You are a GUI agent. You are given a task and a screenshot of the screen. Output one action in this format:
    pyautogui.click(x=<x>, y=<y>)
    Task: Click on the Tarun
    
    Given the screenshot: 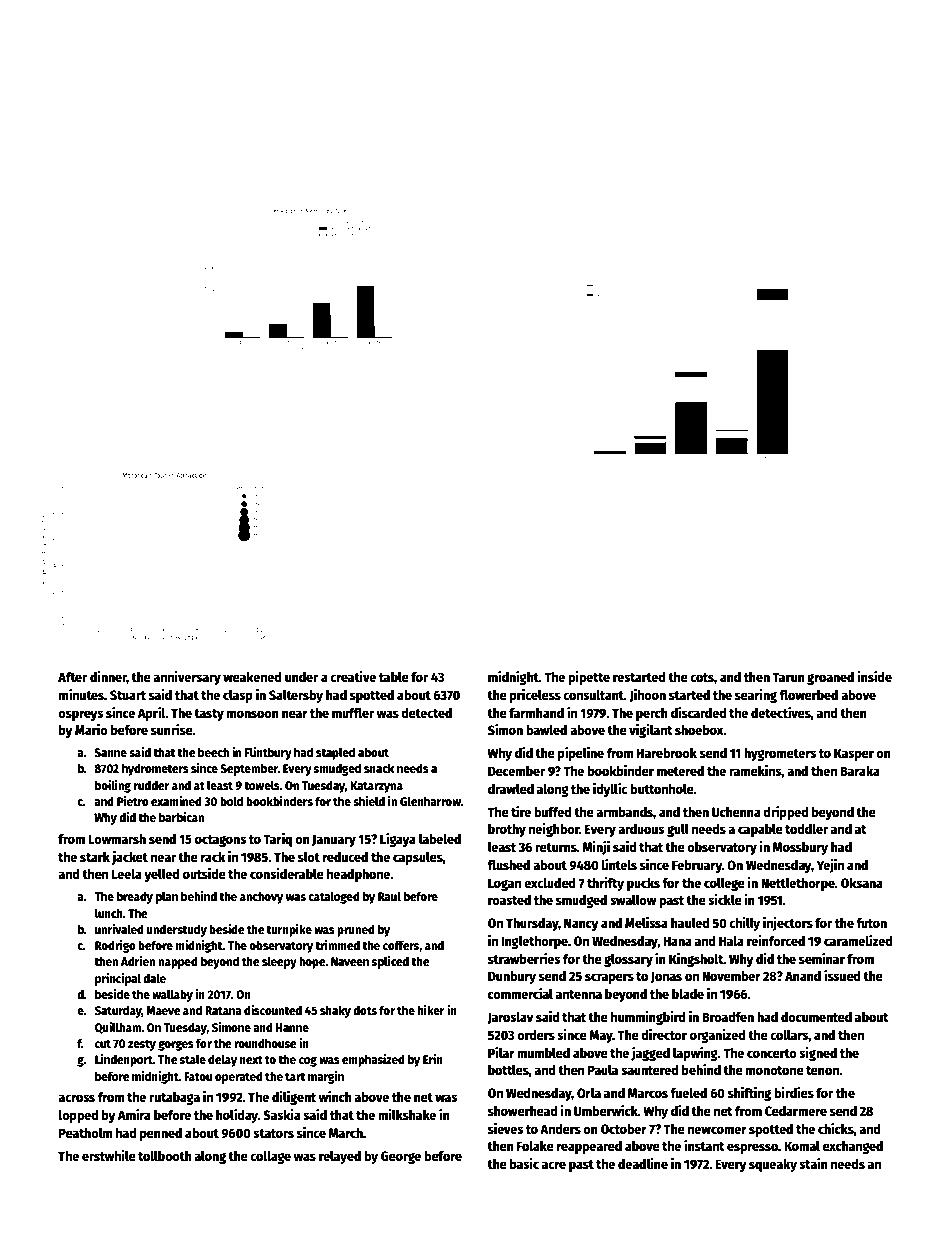 What is the action you would take?
    pyautogui.click(x=788, y=677)
